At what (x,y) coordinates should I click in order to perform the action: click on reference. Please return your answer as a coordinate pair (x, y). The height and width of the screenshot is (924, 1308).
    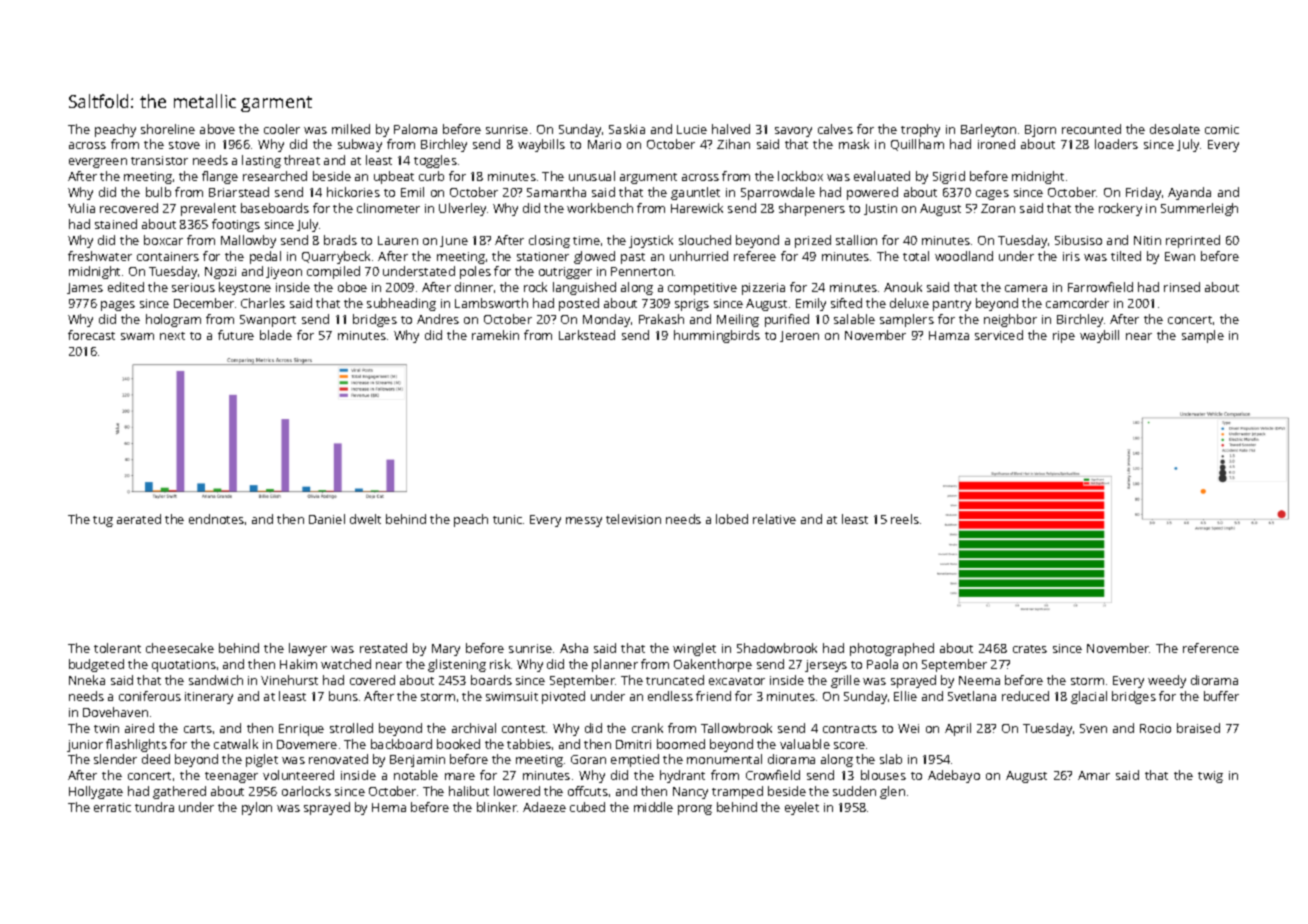
    Looking at the image, I should click on (1211, 648).
